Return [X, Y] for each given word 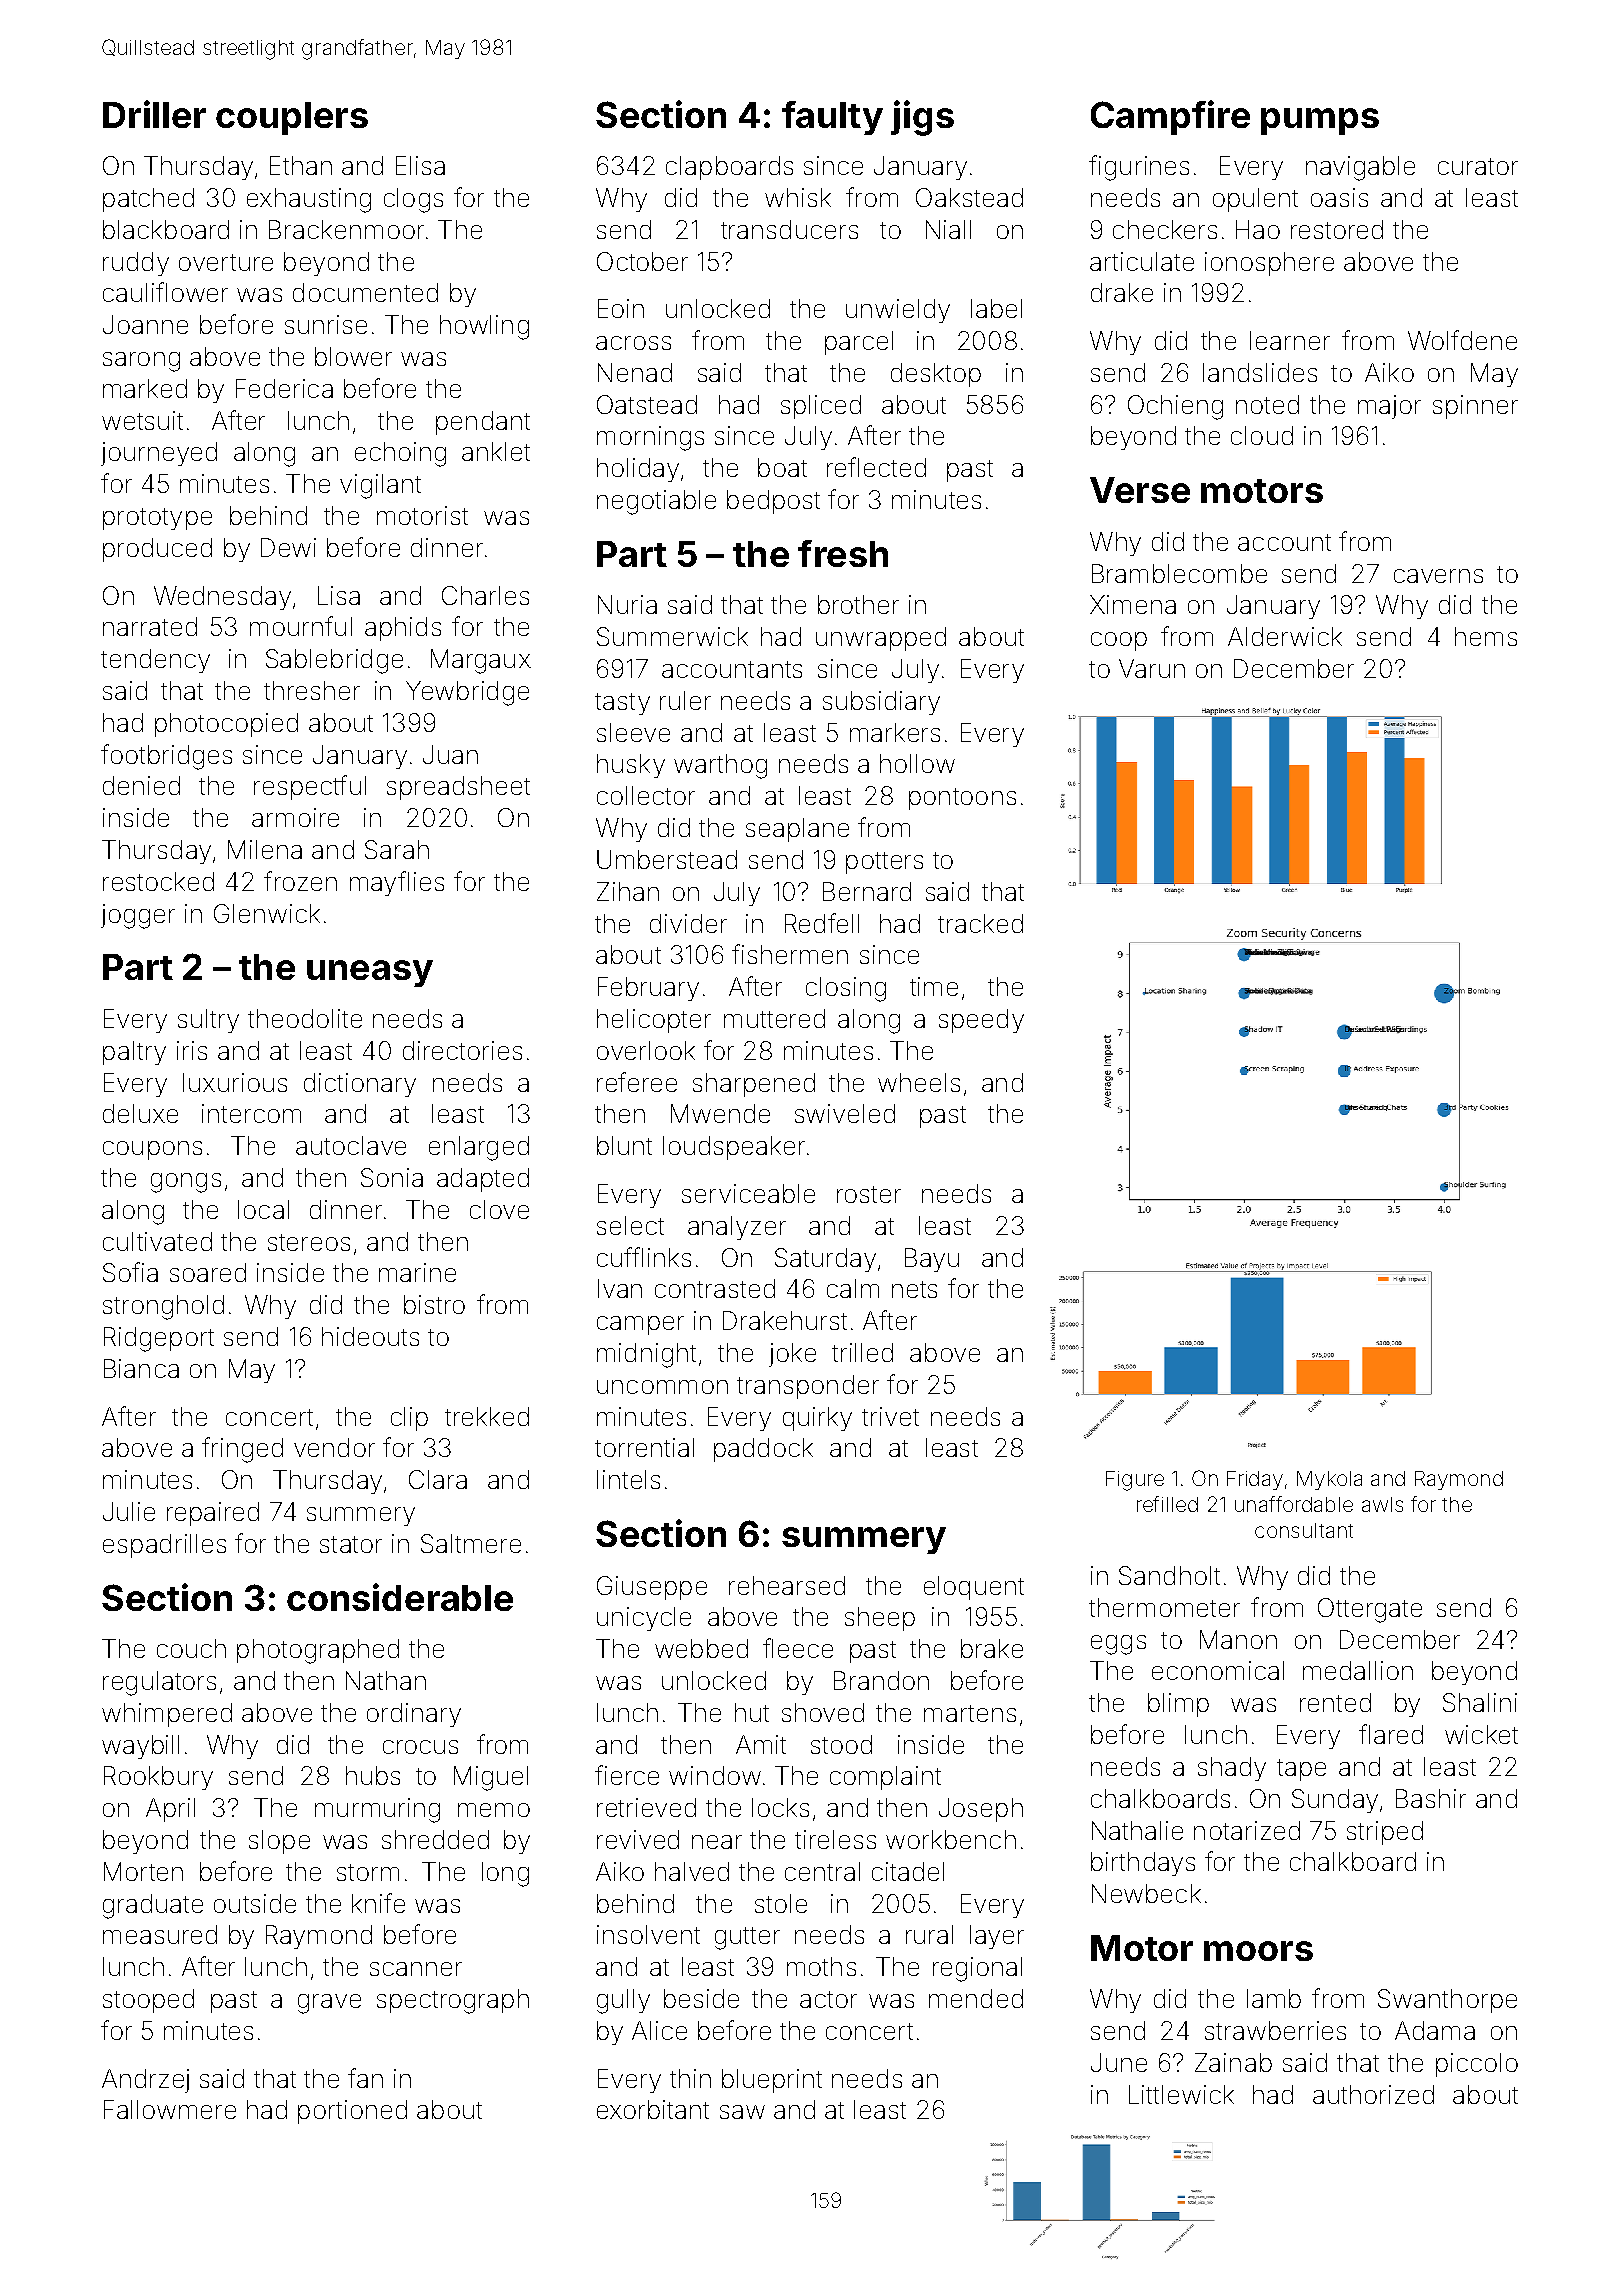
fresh [843, 553]
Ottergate [1370, 1610]
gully [623, 2001]
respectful [310, 787]
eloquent [974, 1588]
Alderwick [1285, 636]
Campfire [1170, 117]
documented [365, 292]
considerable [400, 1597]
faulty [832, 118]
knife [378, 1903]
